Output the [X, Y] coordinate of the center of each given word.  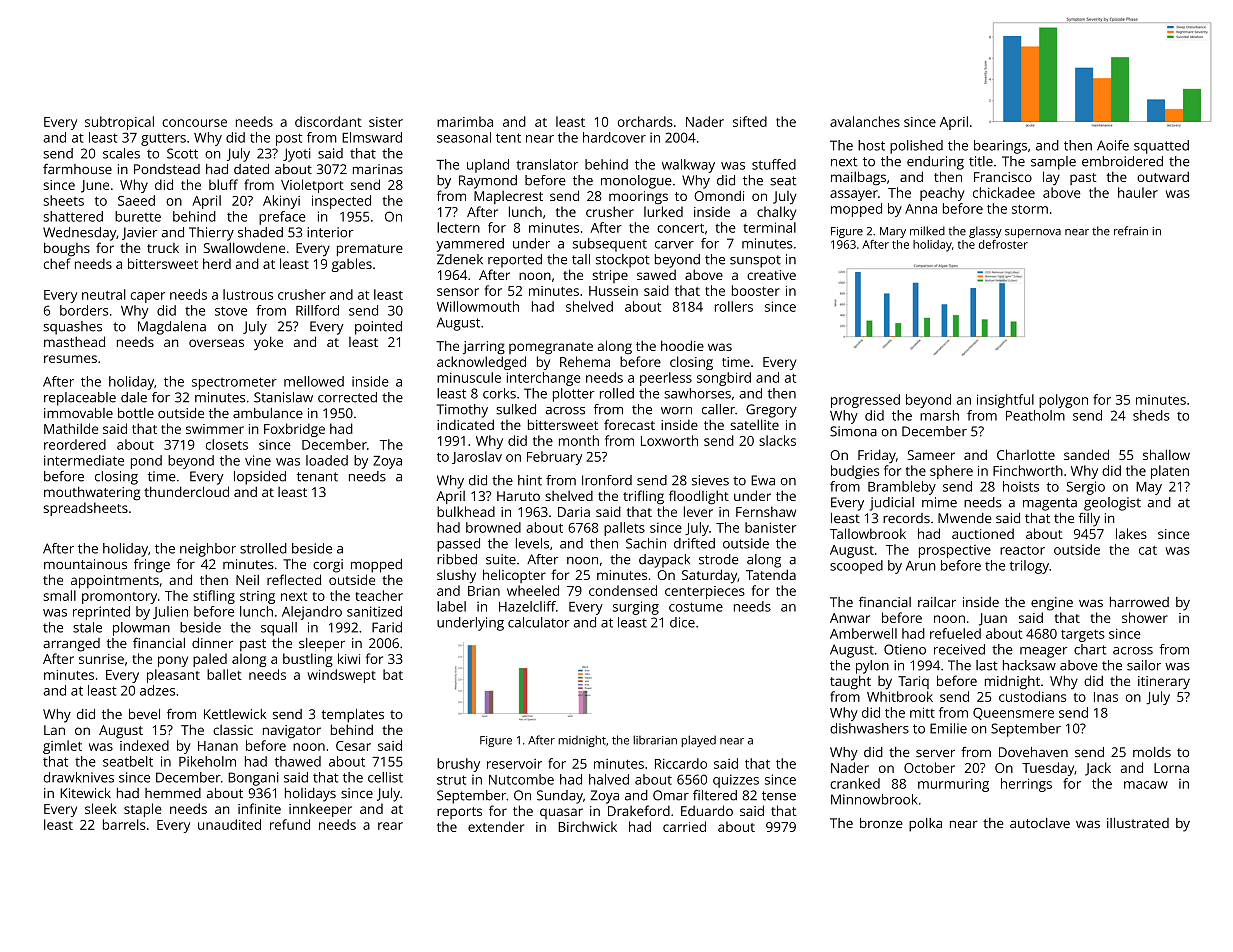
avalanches [865, 121]
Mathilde [71, 428]
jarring [484, 348]
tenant [317, 477]
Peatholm [1035, 415]
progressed [865, 401]
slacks [777, 440]
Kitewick [85, 793]
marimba [465, 121]
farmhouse [77, 168]
